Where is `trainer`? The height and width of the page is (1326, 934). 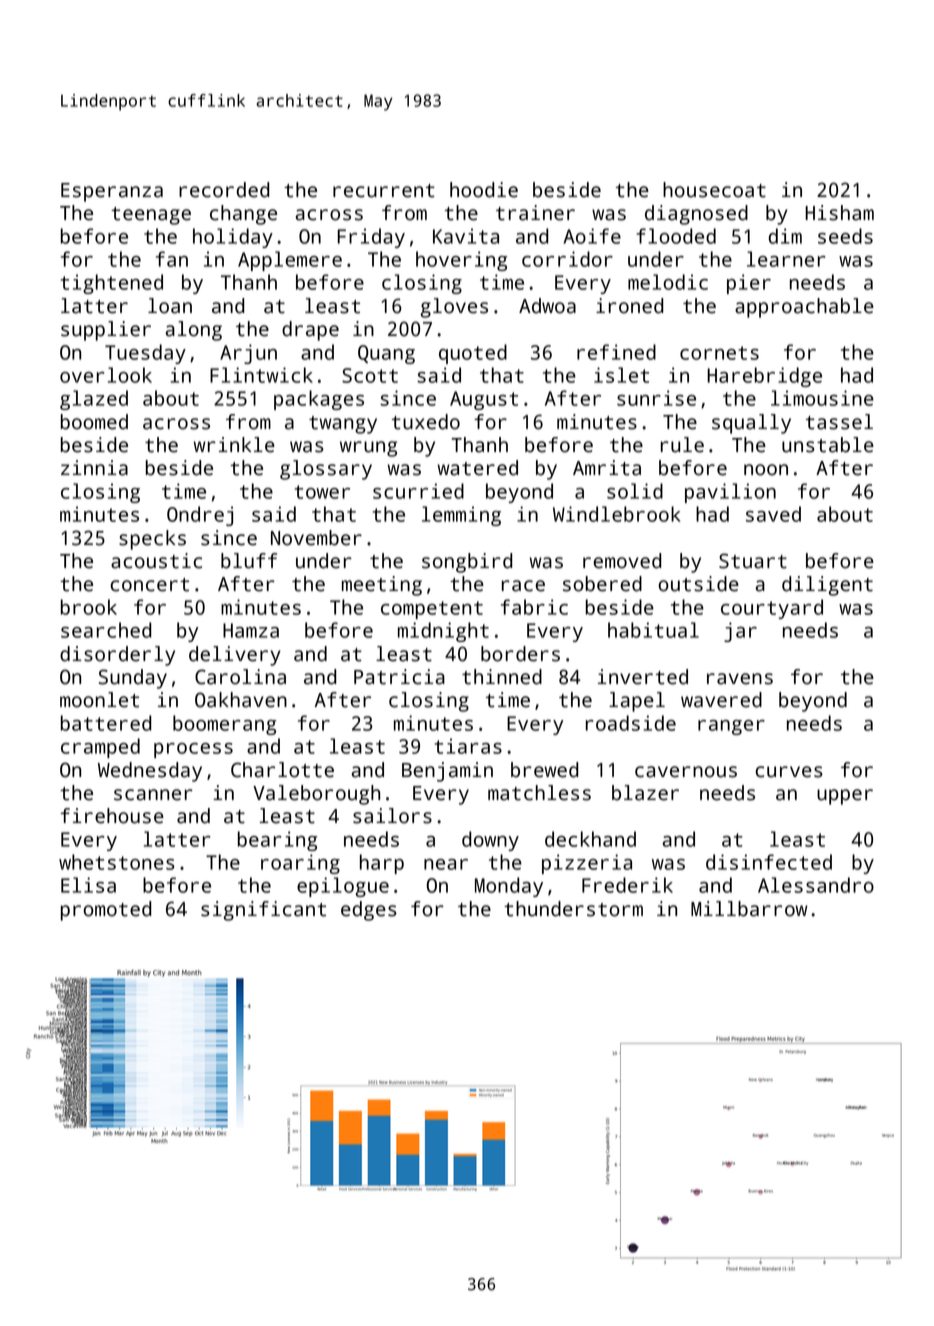 trainer is located at coordinates (535, 213).
